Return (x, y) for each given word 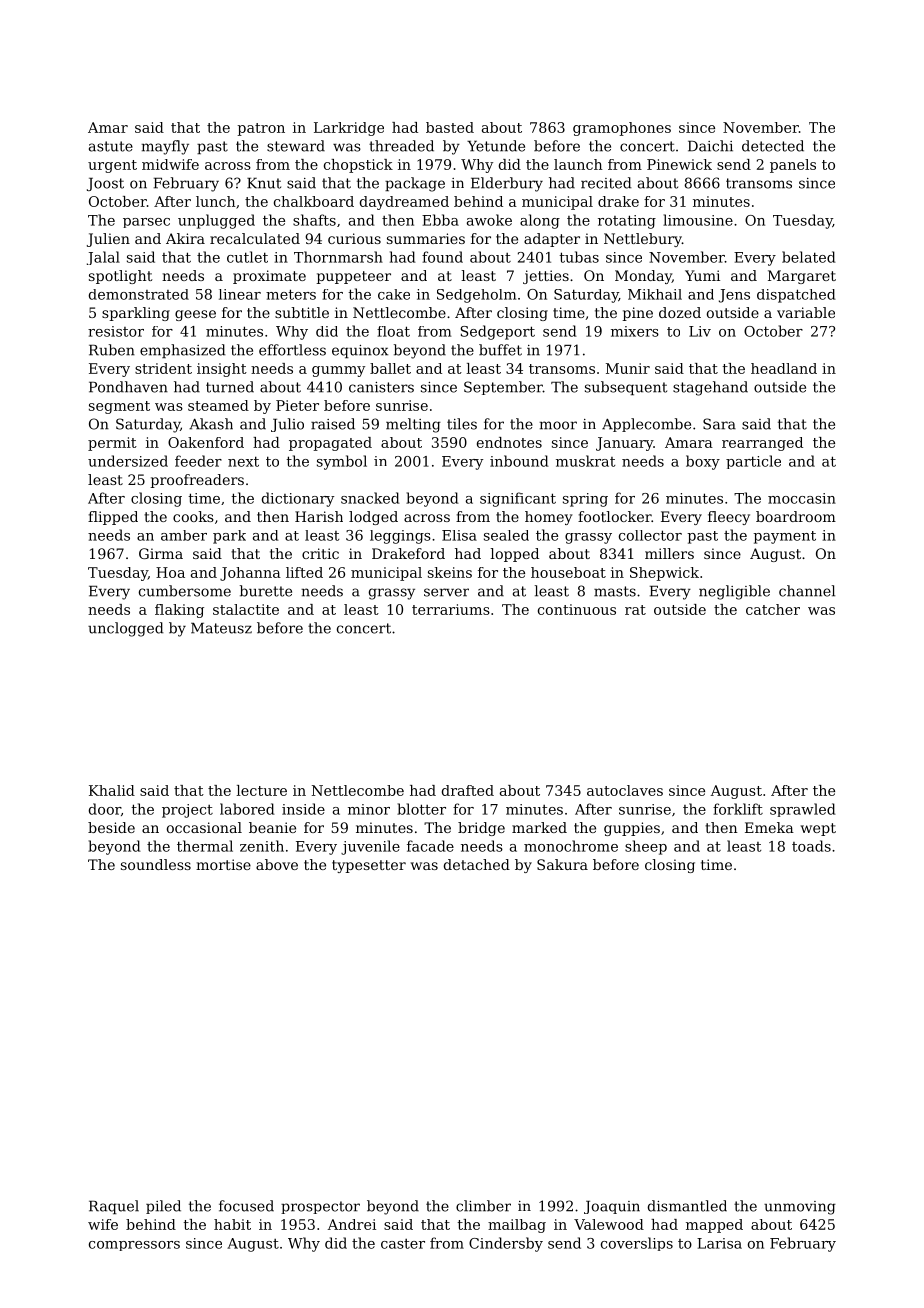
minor (369, 809)
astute (111, 146)
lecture (261, 790)
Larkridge (349, 129)
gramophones (622, 129)
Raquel (114, 1207)
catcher (773, 609)
